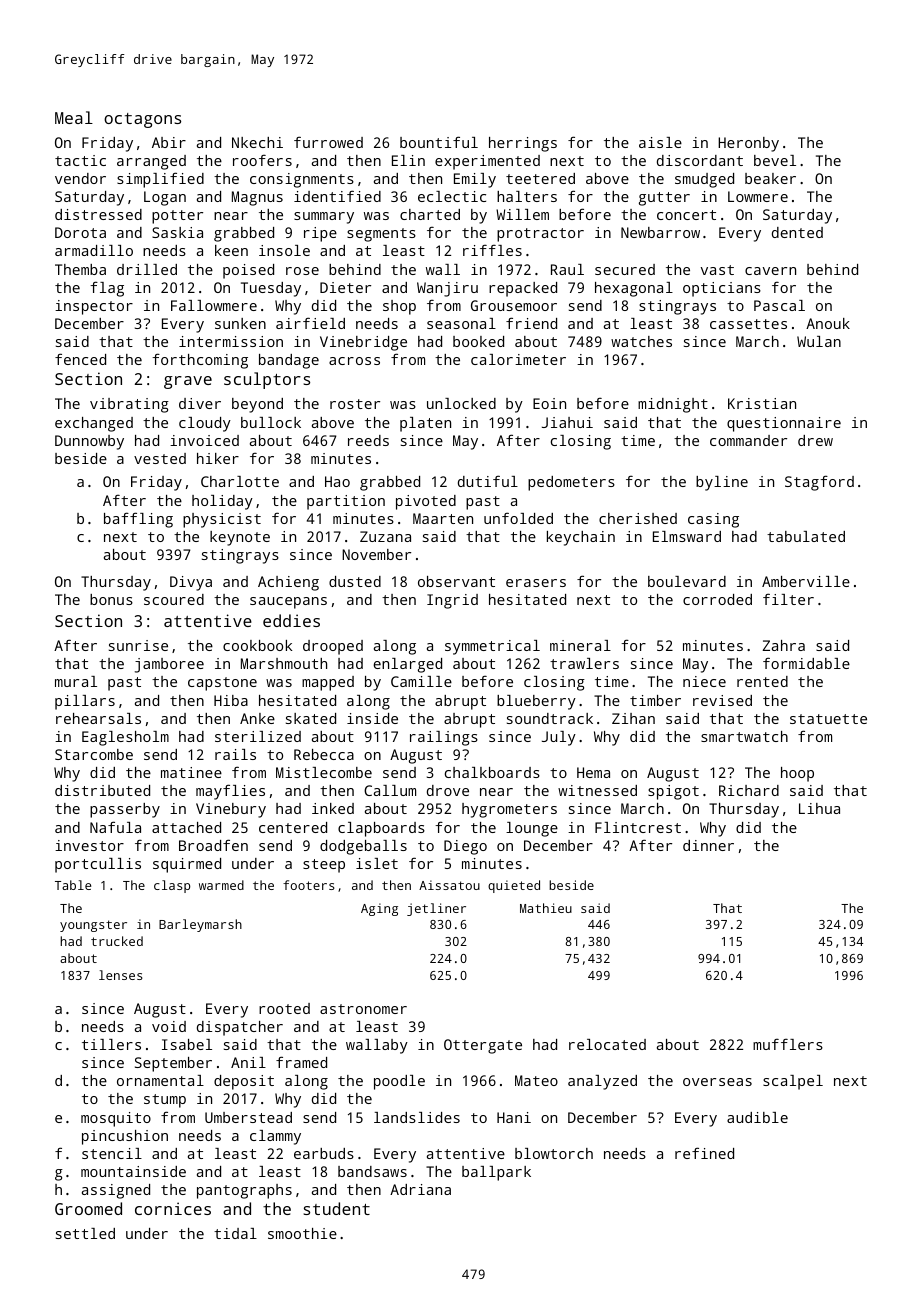 The width and height of the screenshot is (924, 1308). Describe the element at coordinates (797, 232) in the screenshot. I see `dented` at that location.
